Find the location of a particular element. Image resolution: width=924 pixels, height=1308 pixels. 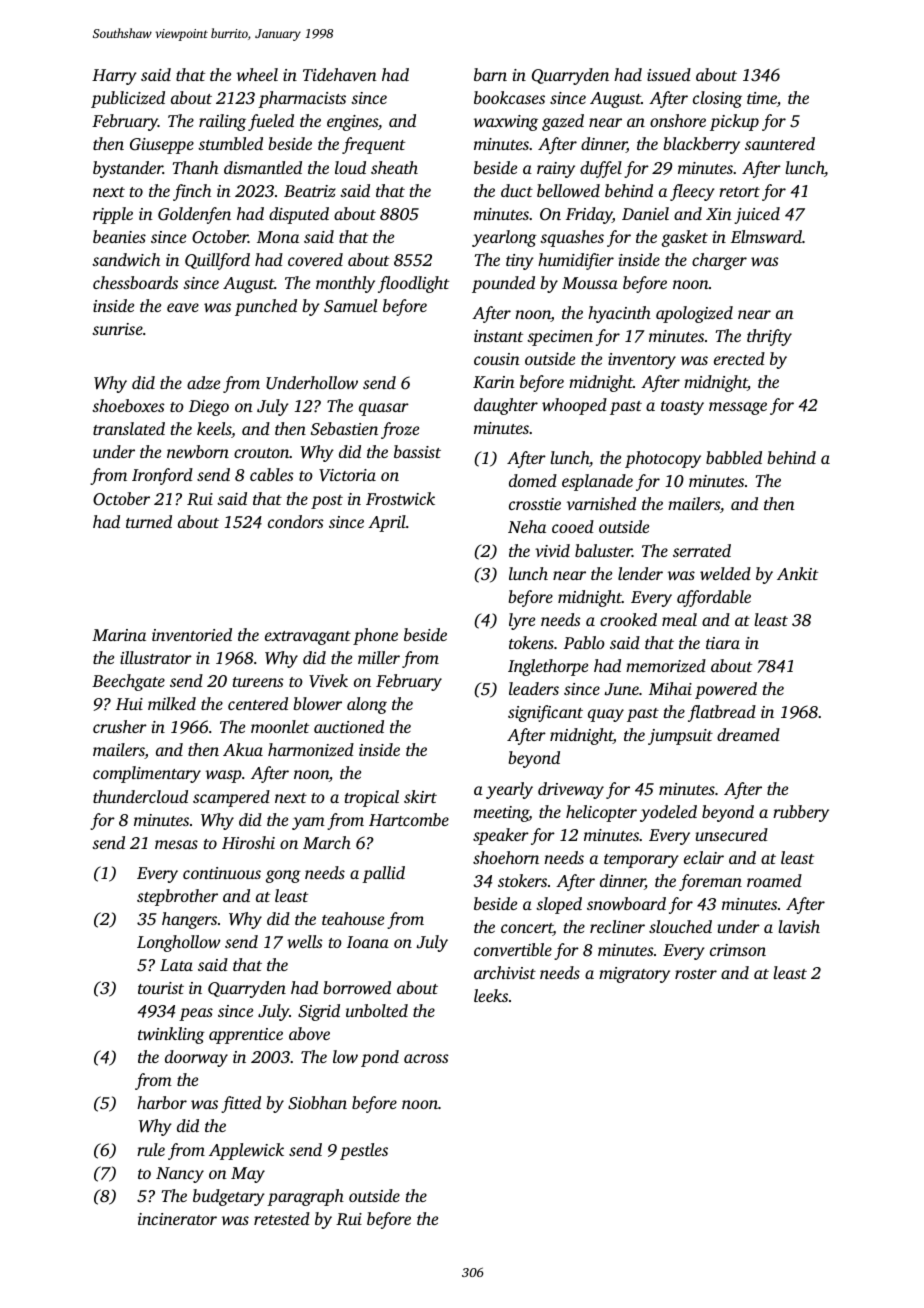

bookcases is located at coordinates (509, 97).
